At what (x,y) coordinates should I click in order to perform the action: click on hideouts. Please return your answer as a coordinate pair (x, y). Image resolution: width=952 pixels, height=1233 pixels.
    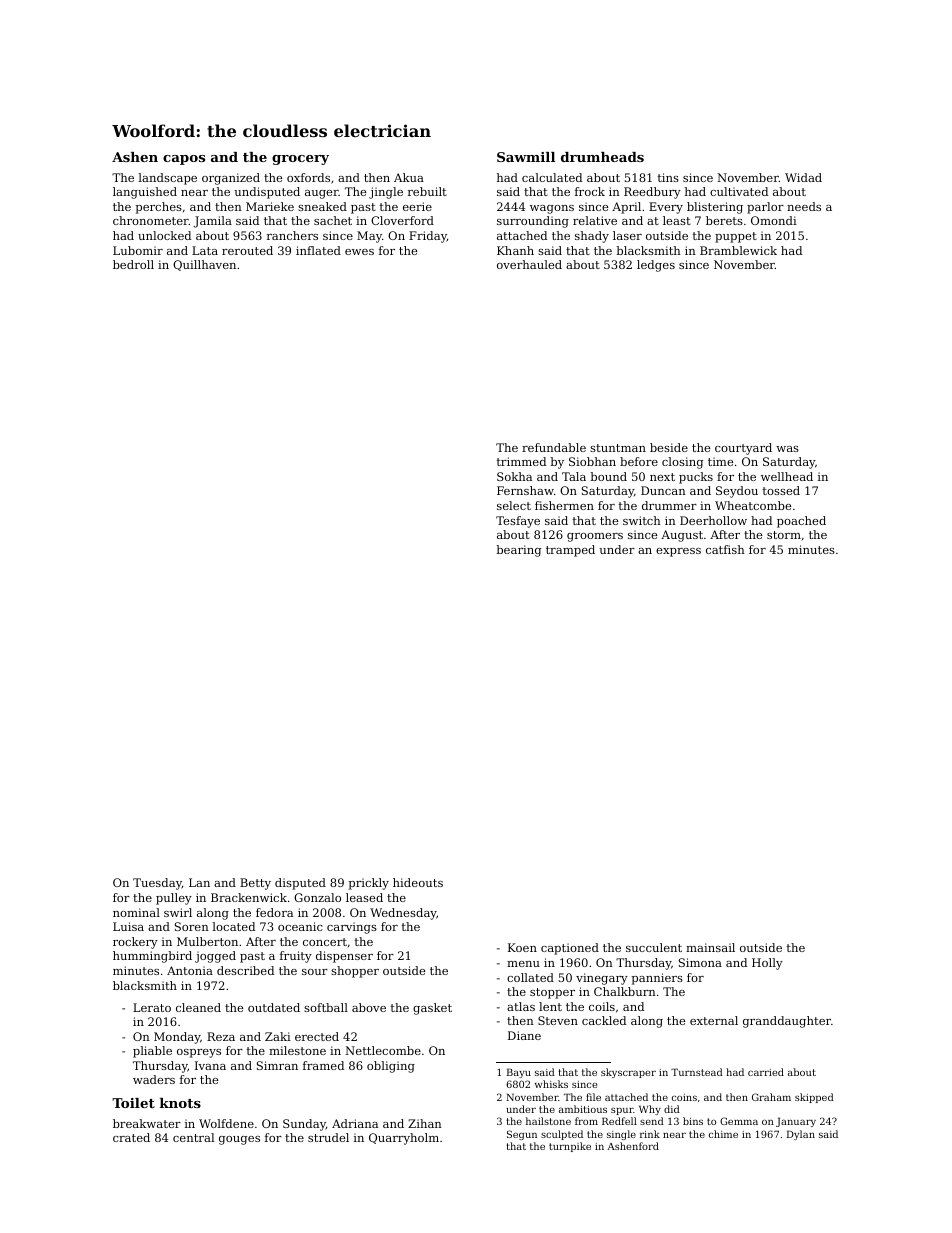
    Looking at the image, I should click on (418, 882).
